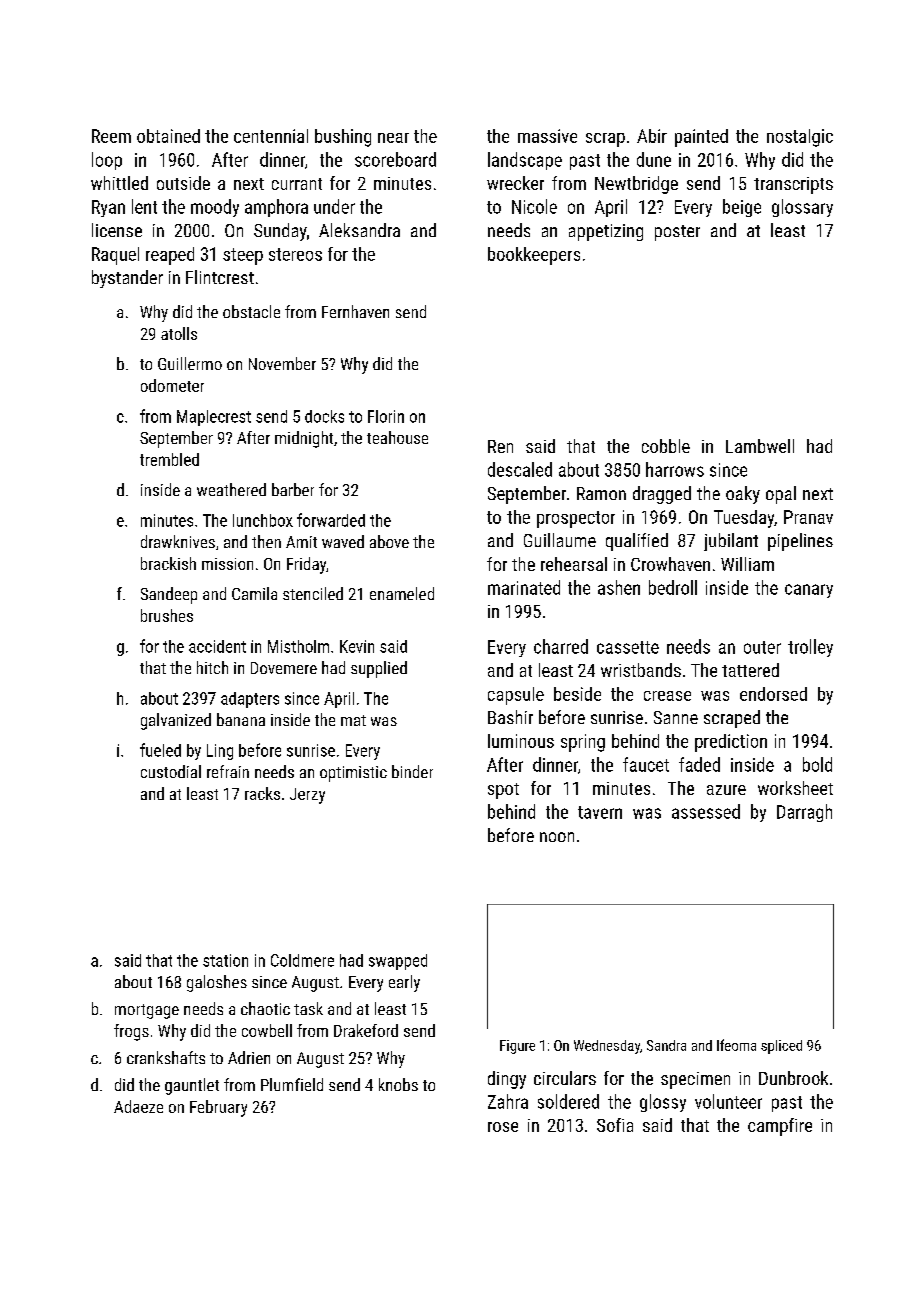 The height and width of the screenshot is (1311, 924). I want to click on supplied, so click(379, 669).
